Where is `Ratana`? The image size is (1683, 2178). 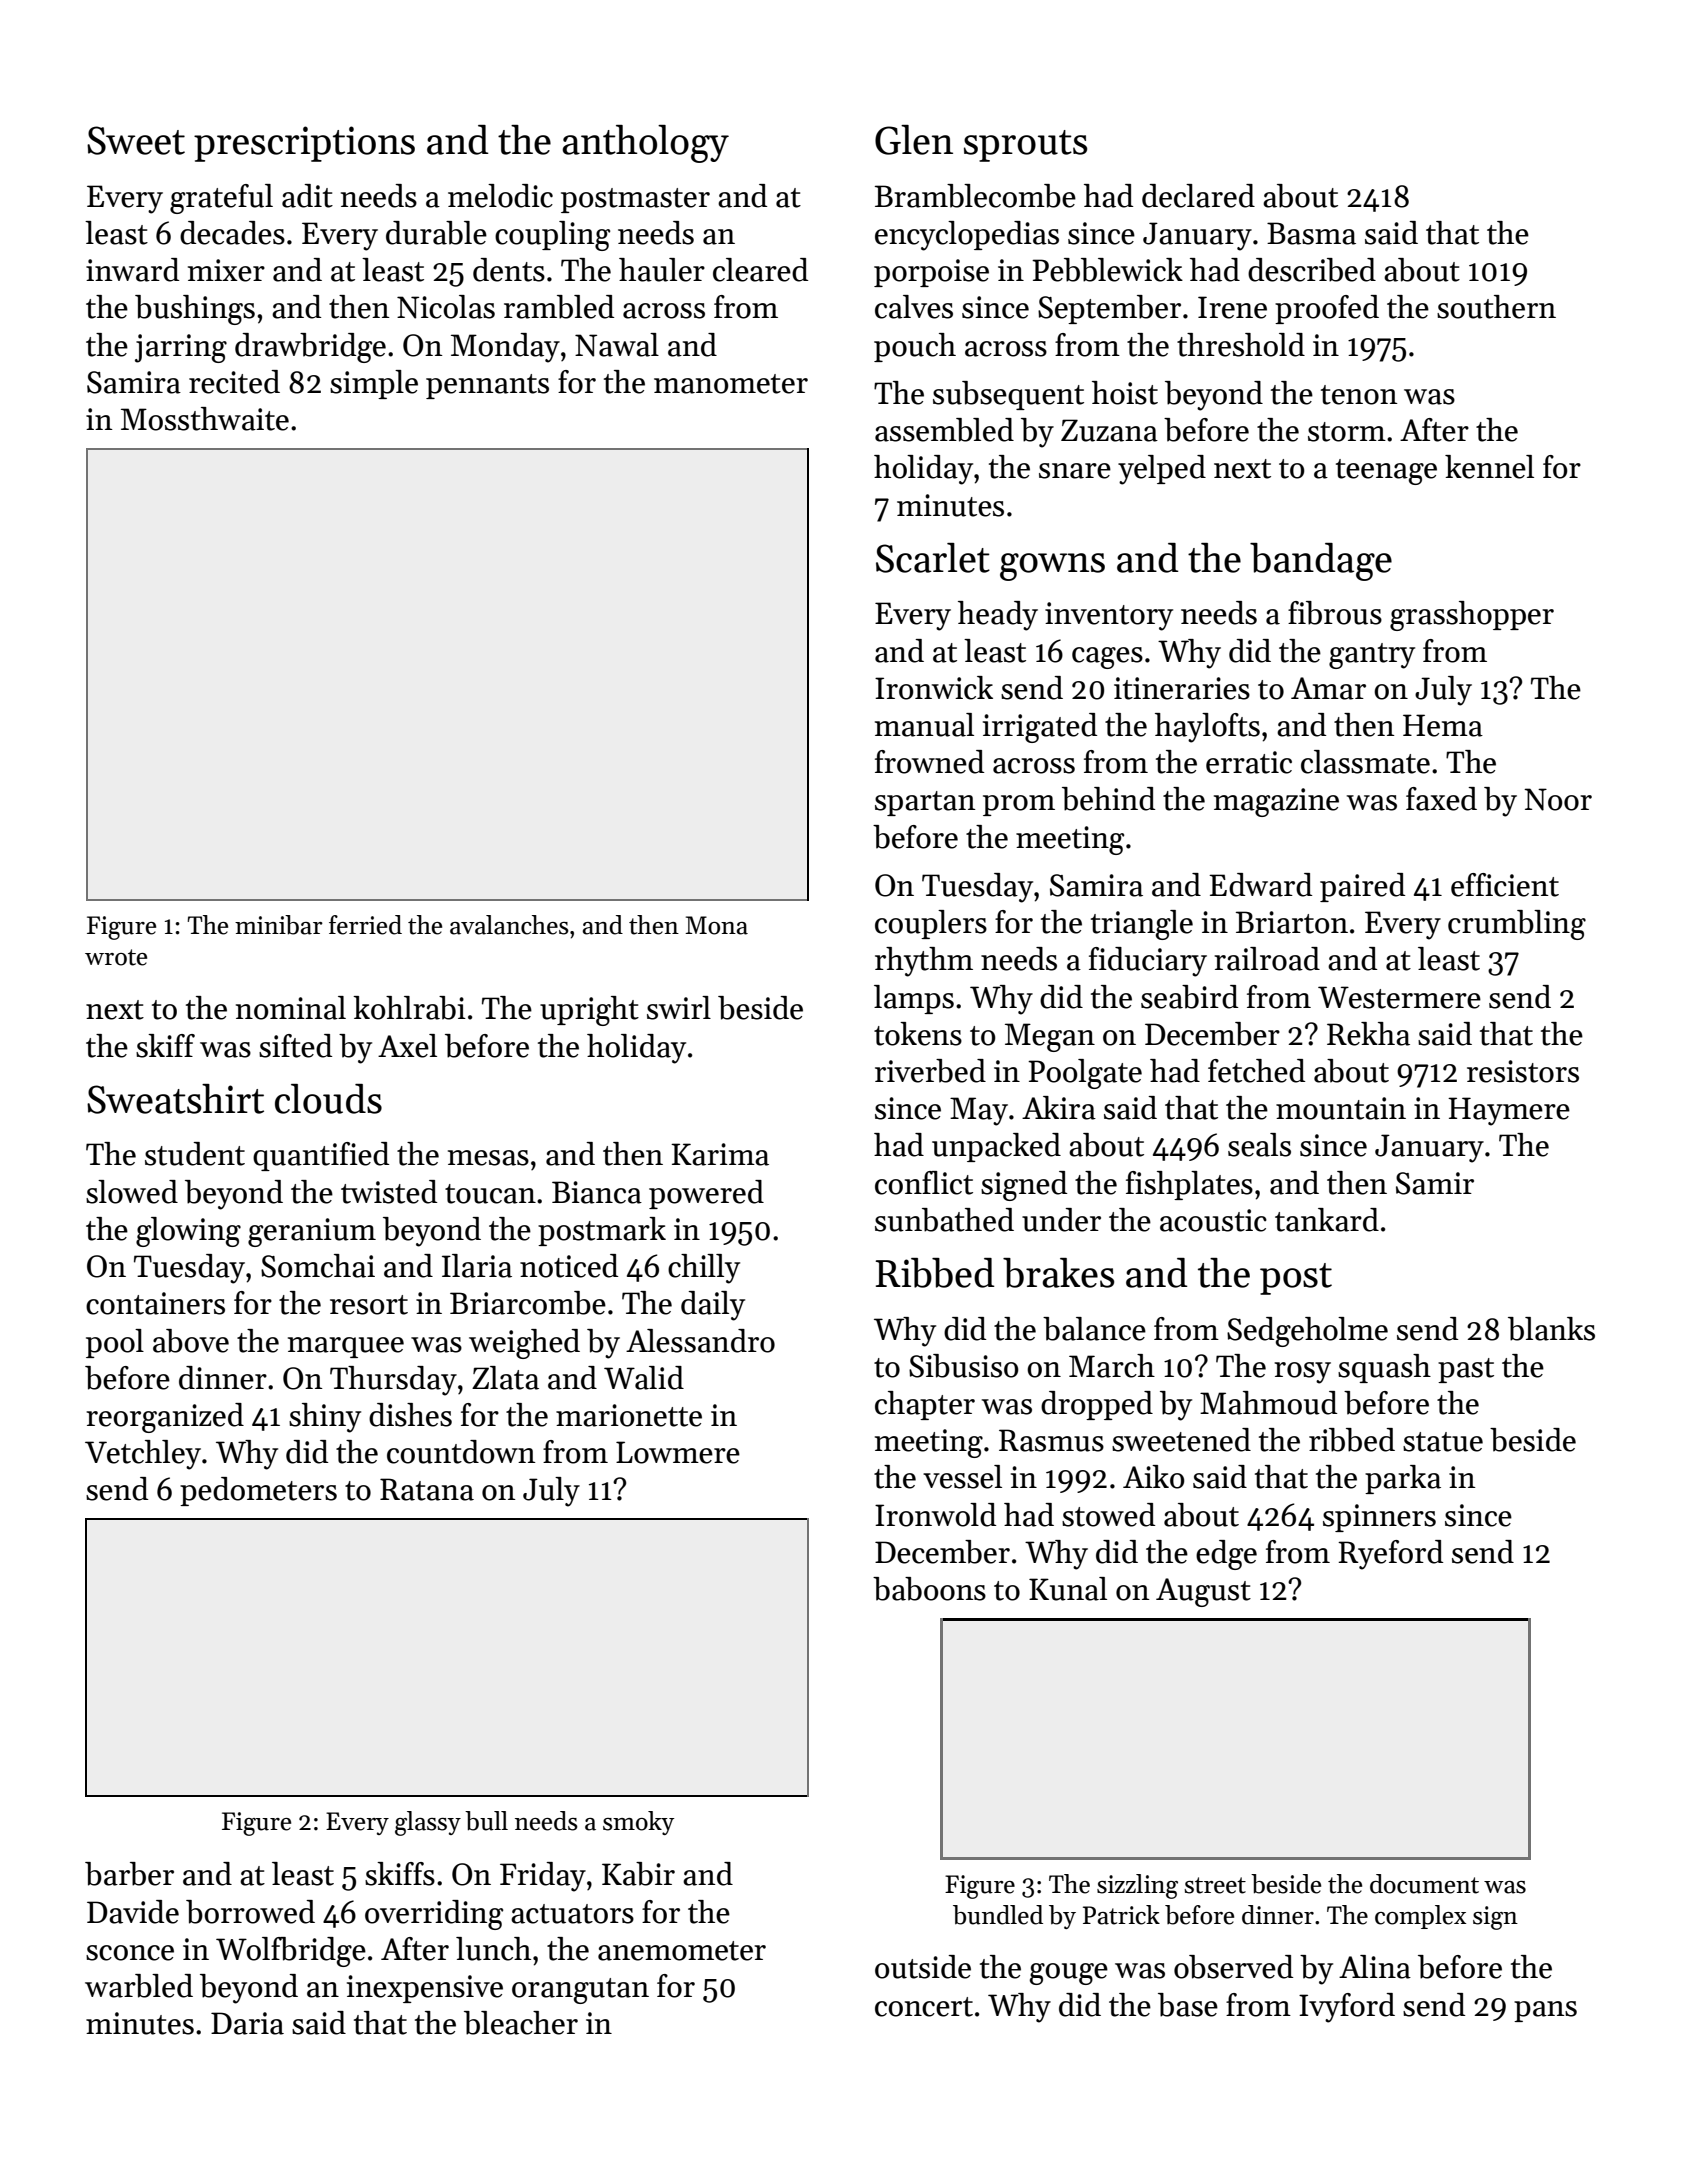
Ratana is located at coordinates (427, 1489).
